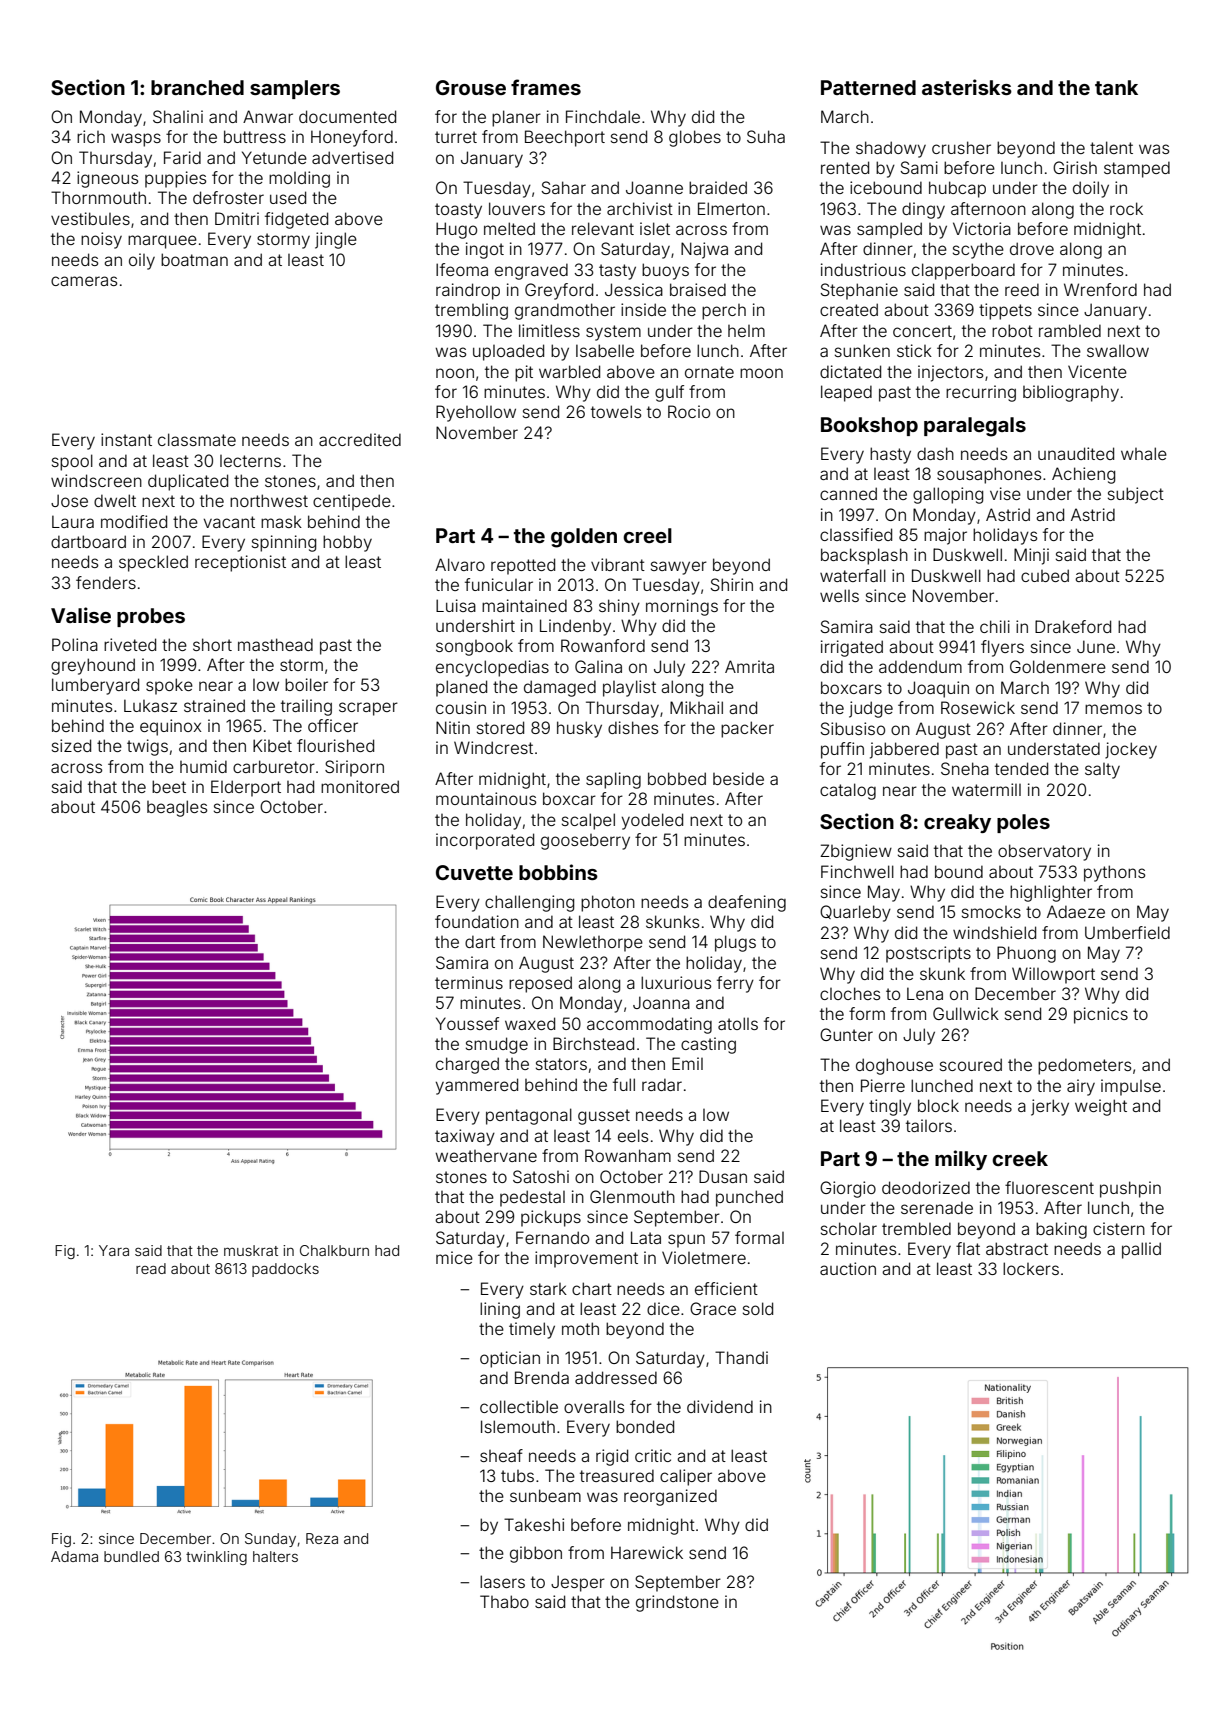 The width and height of the document is (1224, 1732). What do you see at coordinates (619, 607) in the document?
I see `shiny` at bounding box center [619, 607].
